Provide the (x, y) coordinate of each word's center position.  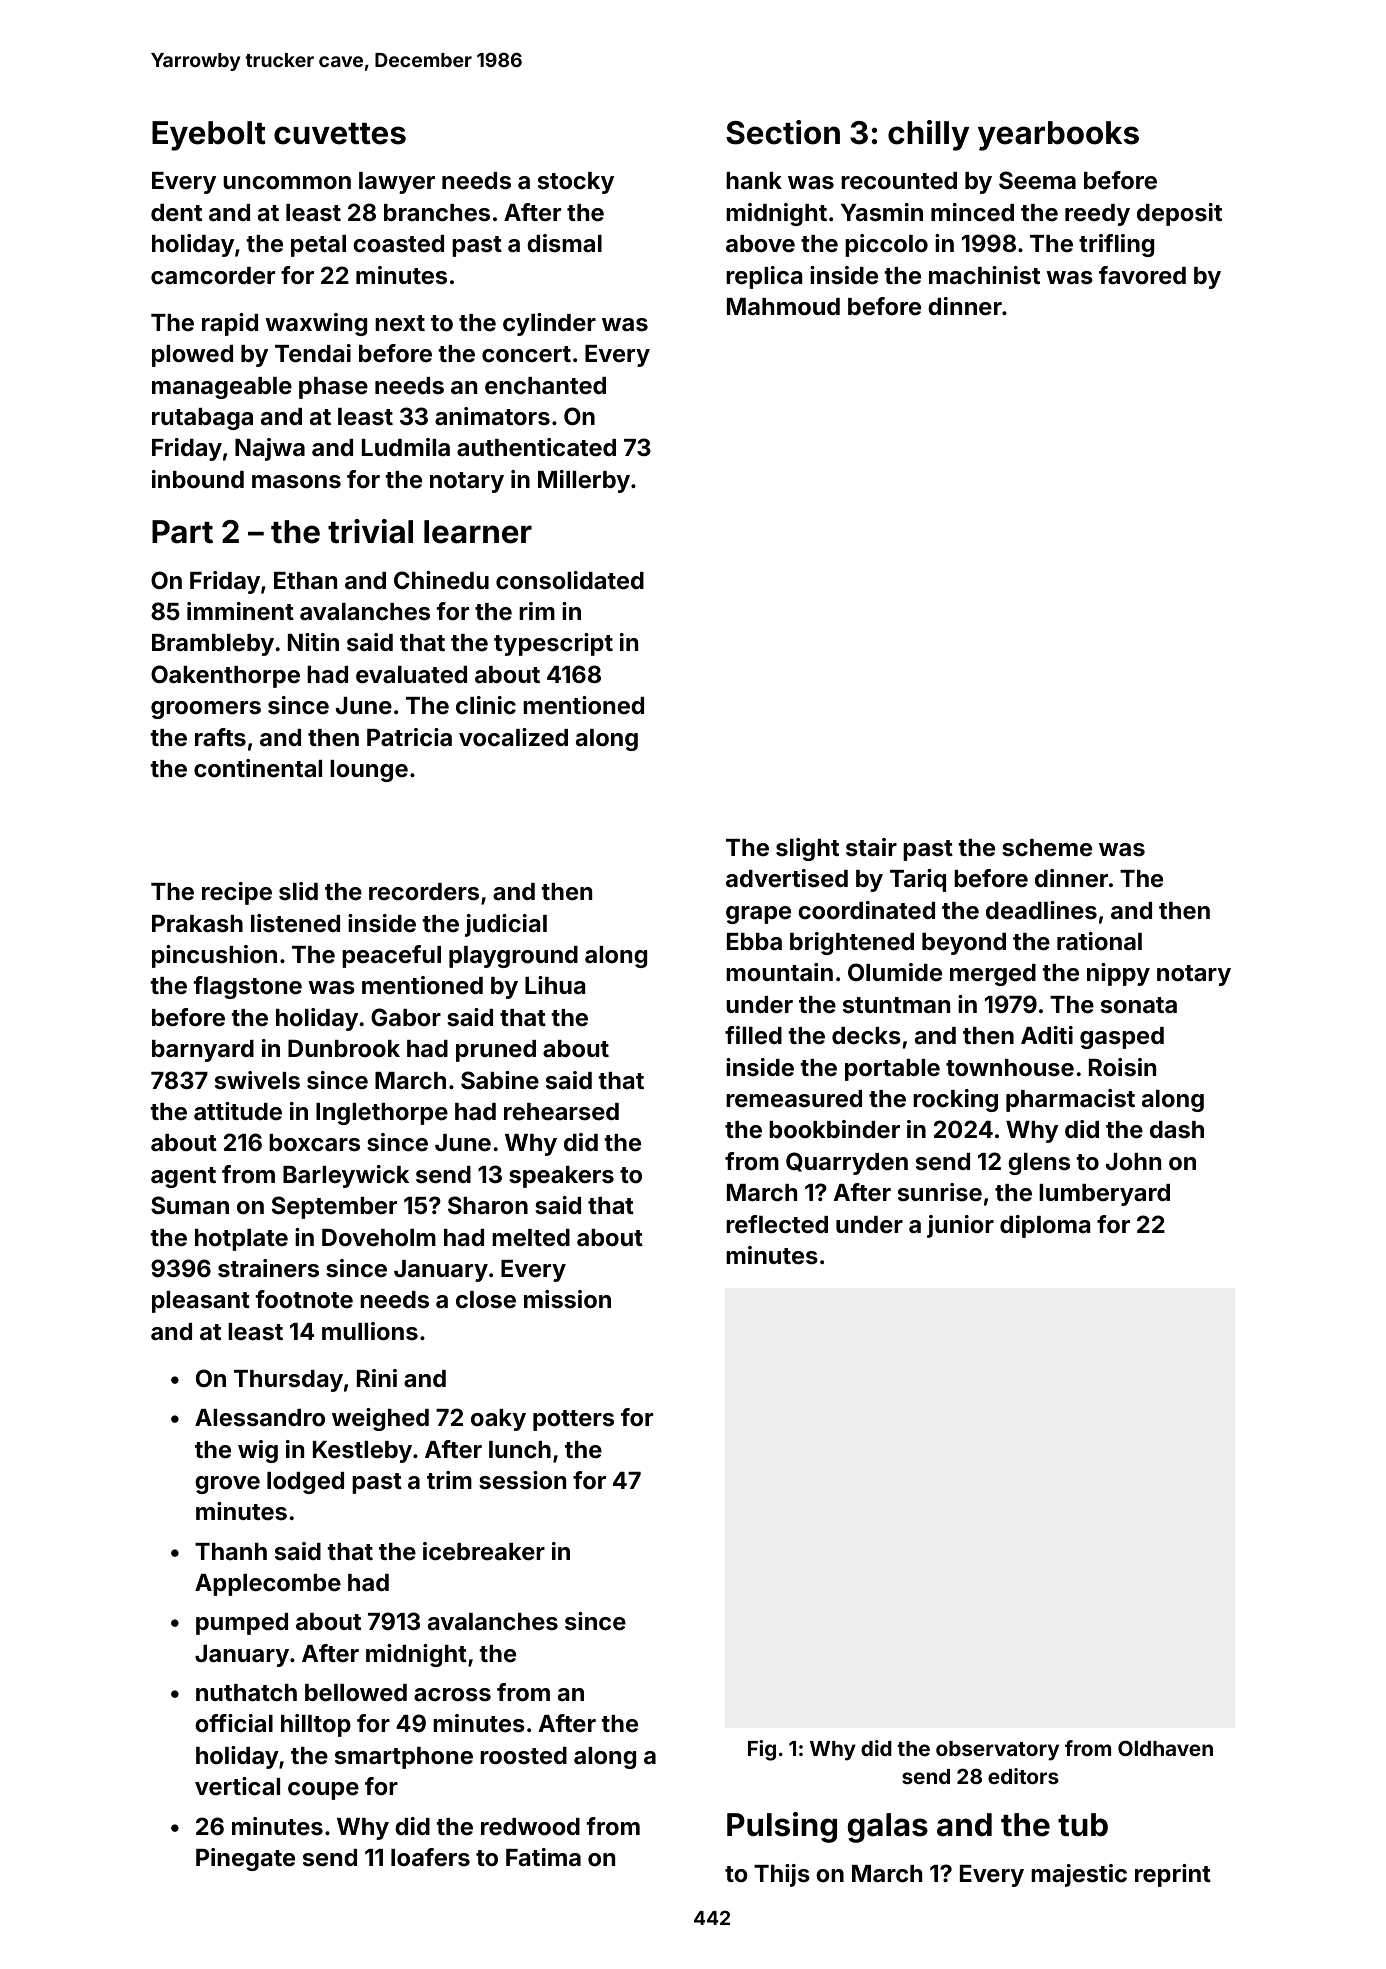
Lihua (555, 985)
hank (754, 180)
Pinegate (245, 1859)
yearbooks (1058, 136)
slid (298, 891)
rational (1099, 941)
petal (318, 246)
